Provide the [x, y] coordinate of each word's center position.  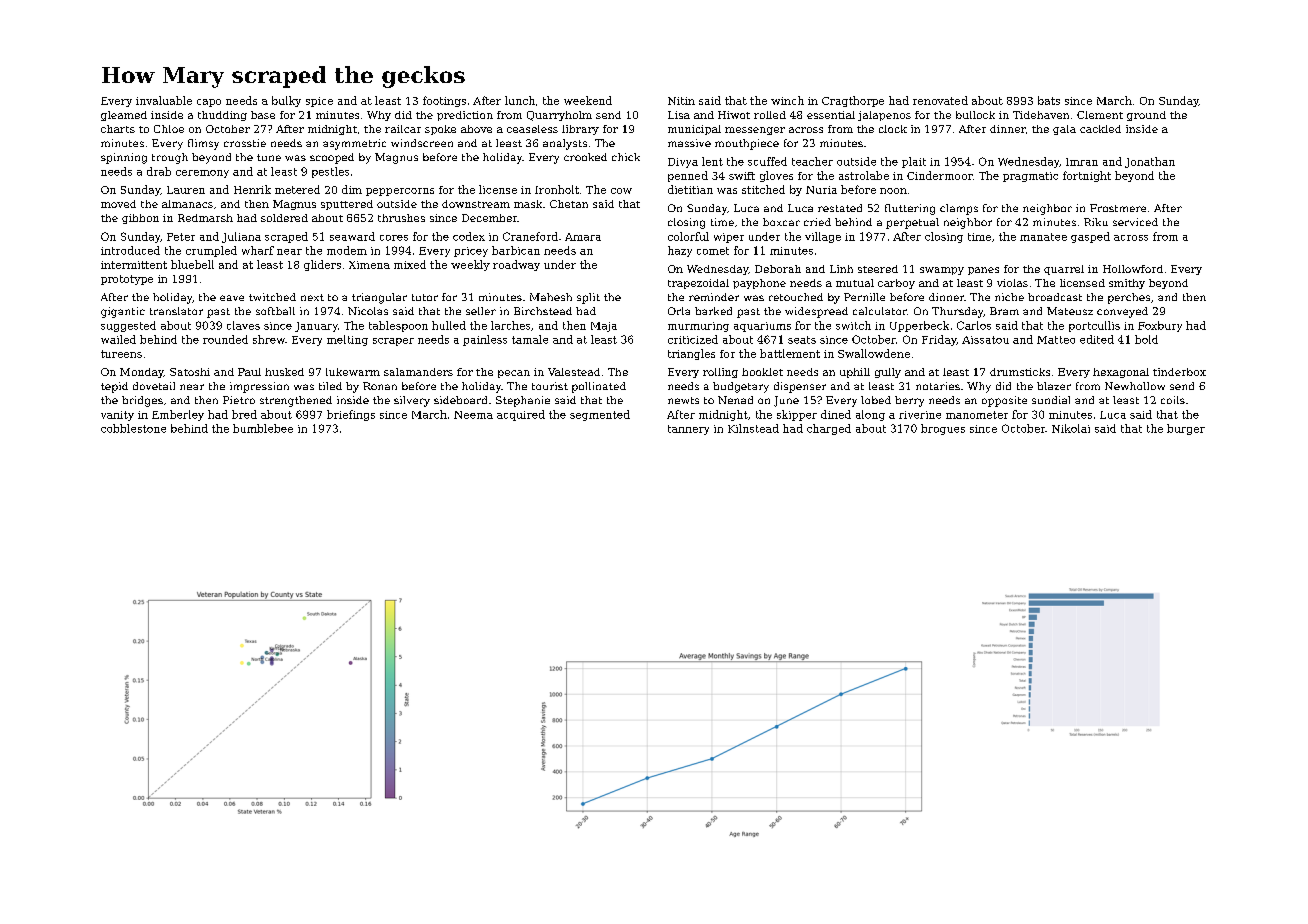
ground [1146, 116]
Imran [1082, 162]
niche [1009, 297]
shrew [269, 339]
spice [319, 102]
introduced [130, 250]
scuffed [767, 161]
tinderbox [1179, 372]
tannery [688, 430]
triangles [691, 354]
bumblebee [263, 428]
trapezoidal [698, 284]
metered [297, 189]
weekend [588, 100]
